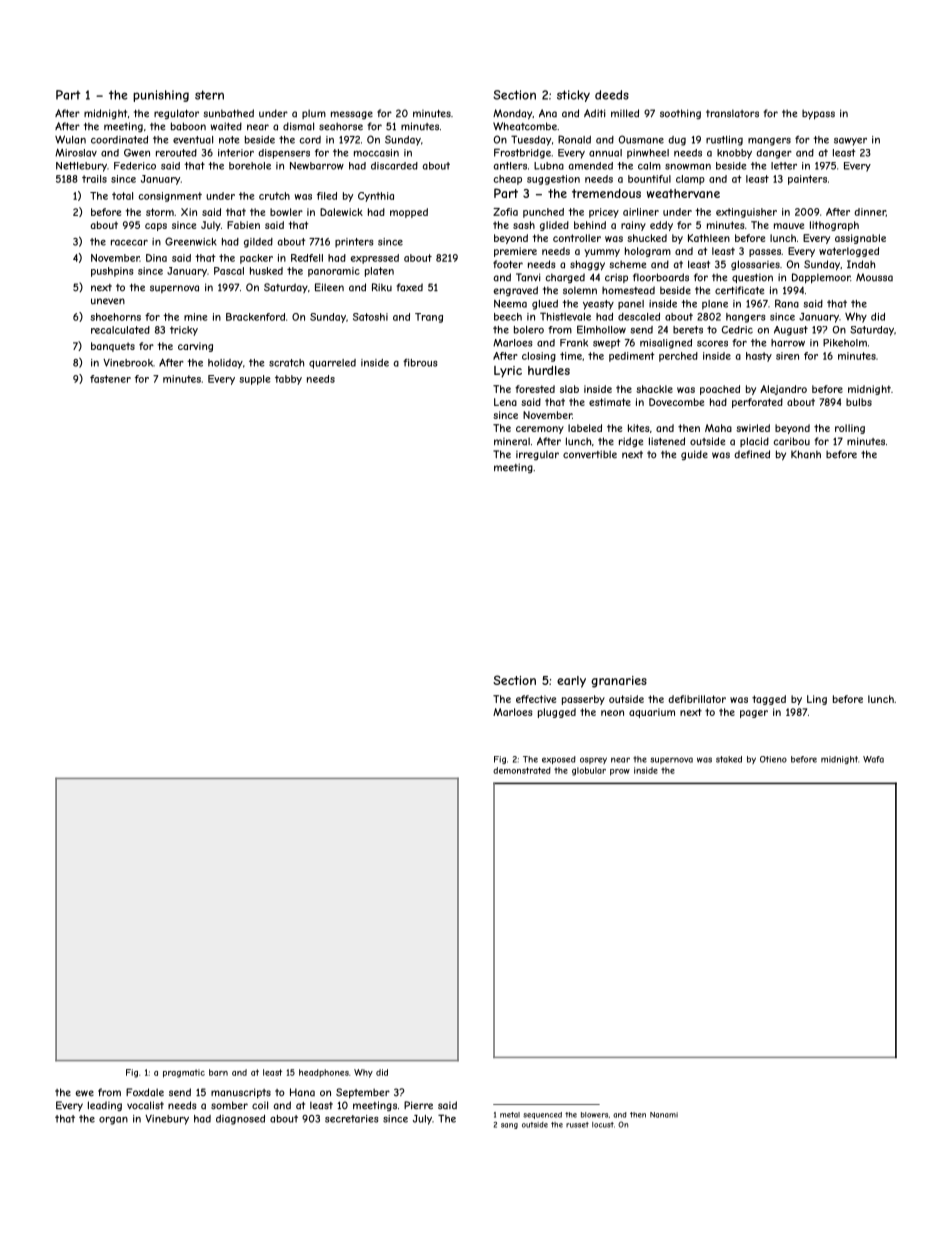  Describe the element at coordinates (161, 96) in the page. I see `punishing` at that location.
